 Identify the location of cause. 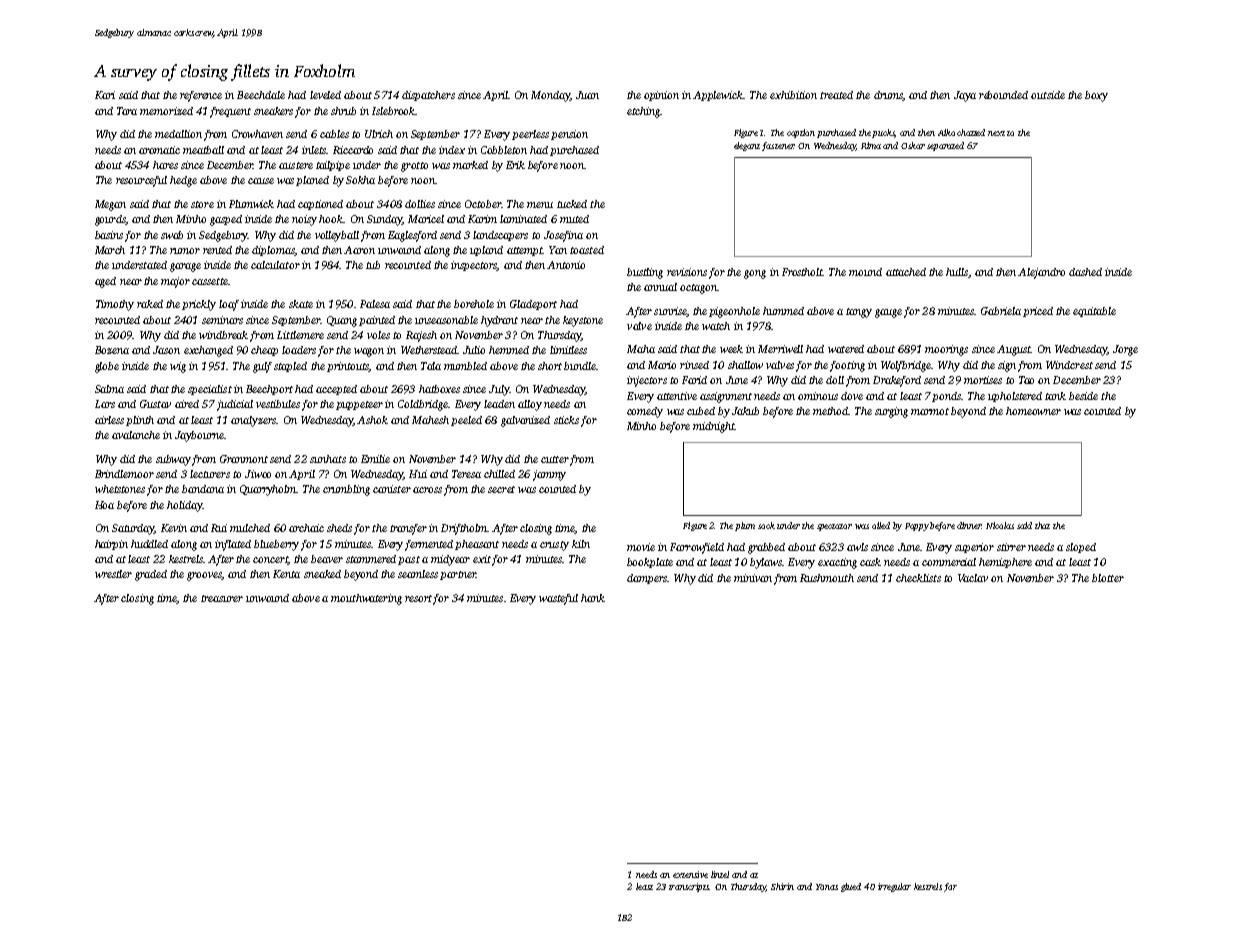
(261, 181).
